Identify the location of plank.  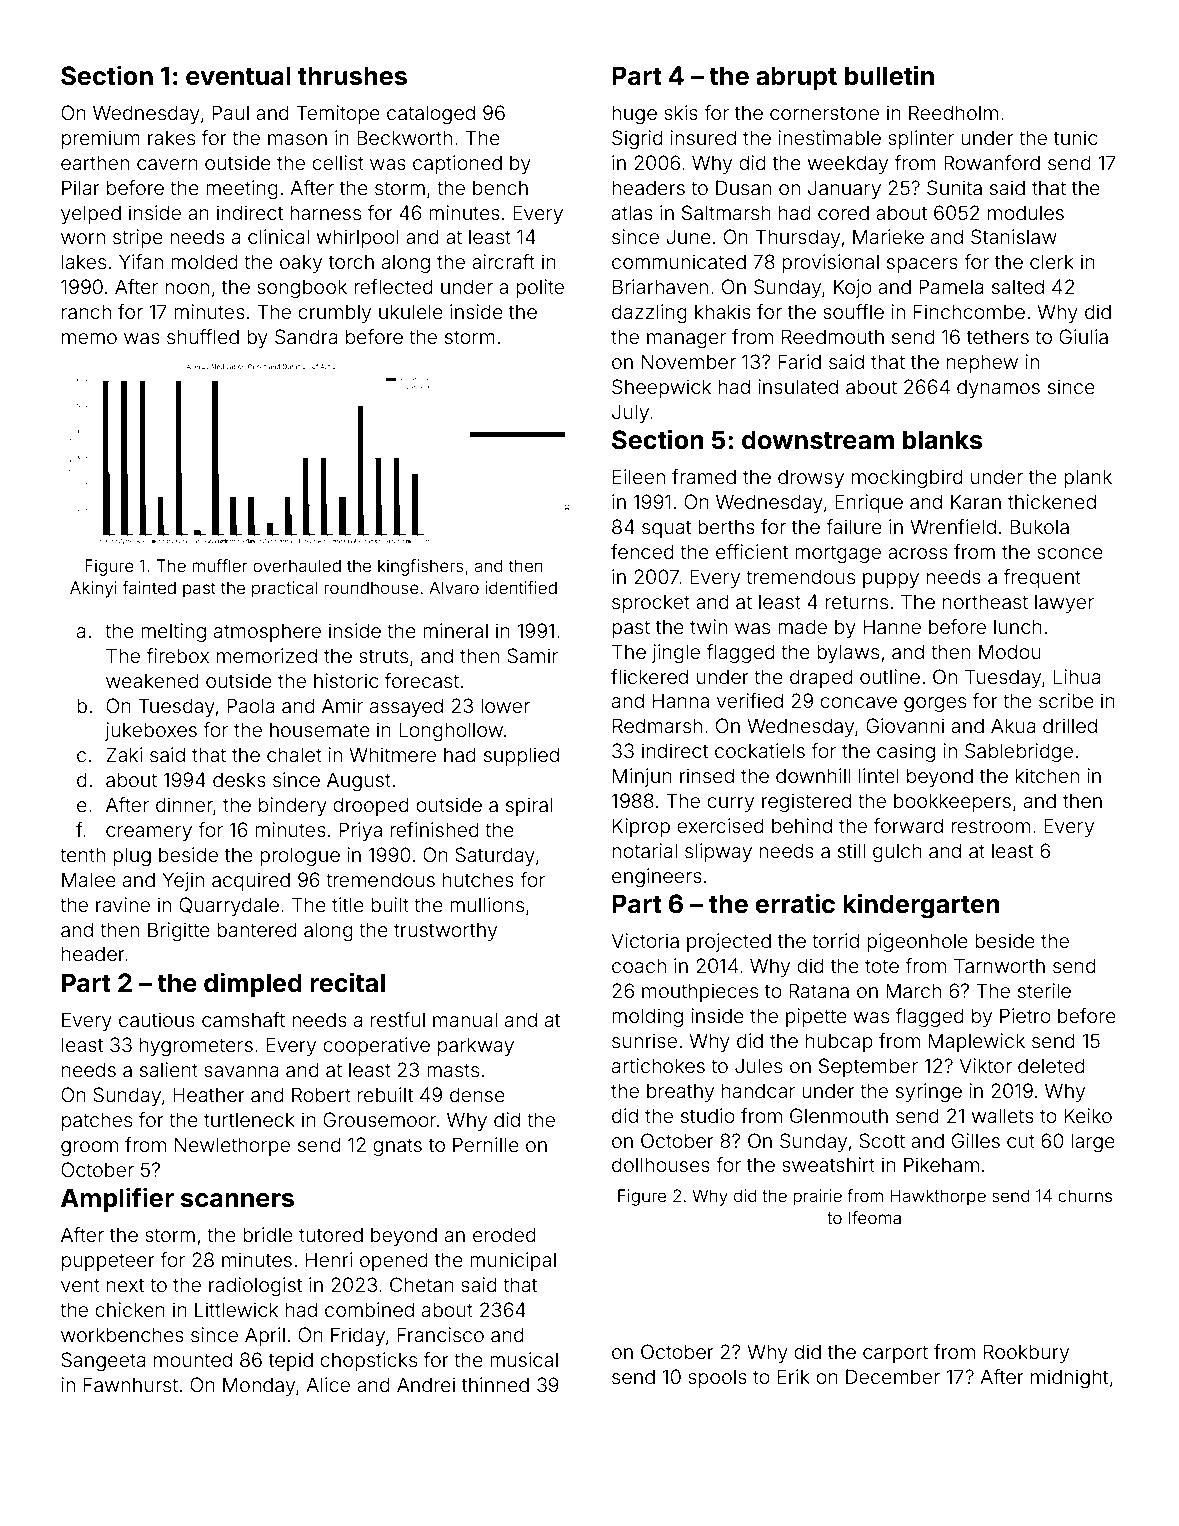
(1088, 478).
